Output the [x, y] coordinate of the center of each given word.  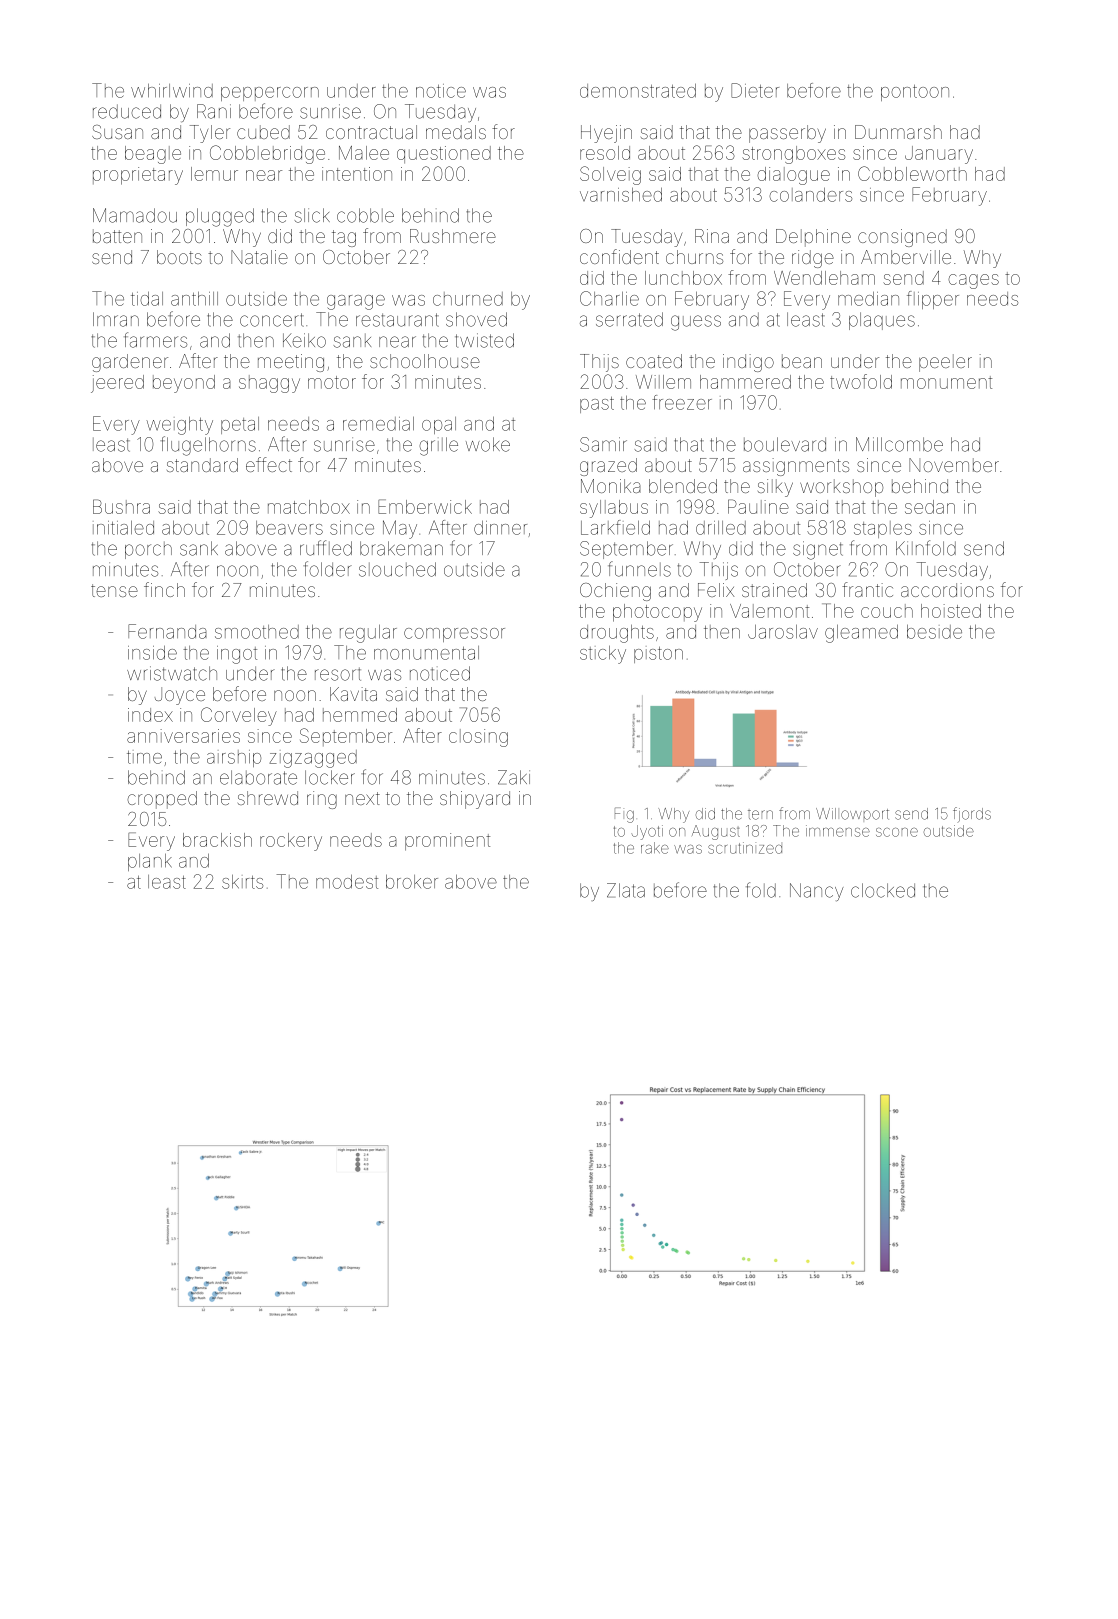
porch [148, 550]
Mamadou [135, 215]
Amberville [906, 257]
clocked [883, 890]
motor [332, 382]
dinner [500, 528]
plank [150, 862]
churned [468, 299]
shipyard [475, 800]
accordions [947, 590]
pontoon [915, 93]
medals [456, 132]
